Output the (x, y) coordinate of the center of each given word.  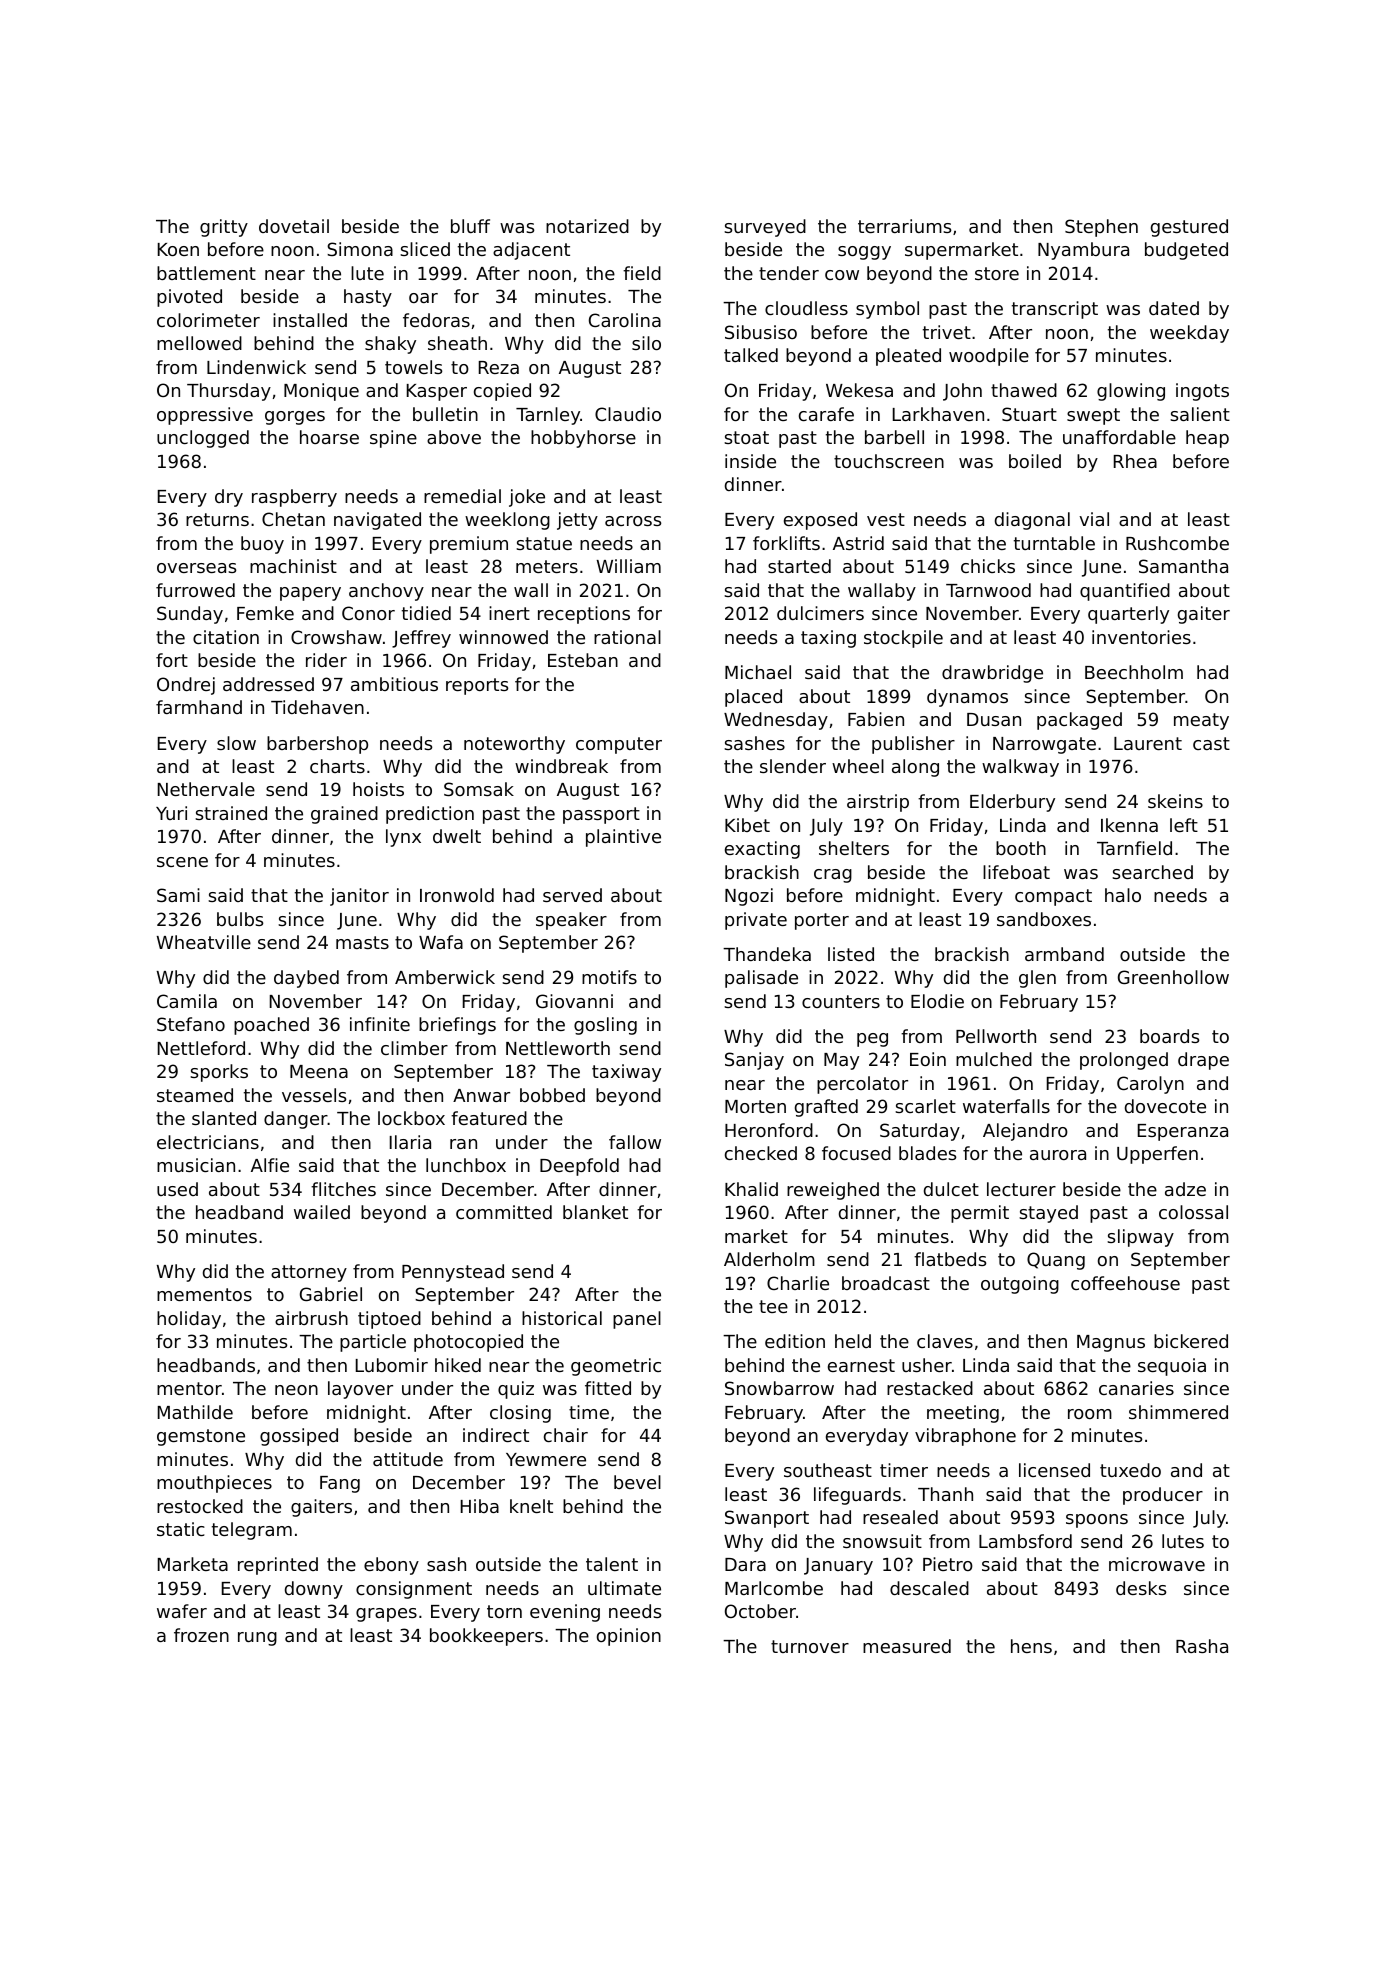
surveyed (765, 228)
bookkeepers (486, 1637)
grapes (386, 1615)
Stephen (1101, 228)
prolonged (1124, 1061)
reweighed (833, 1191)
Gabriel (331, 1294)
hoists (378, 789)
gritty (224, 228)
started (799, 566)
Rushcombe (1177, 543)
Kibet (747, 825)
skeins (1175, 801)
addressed (268, 684)
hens (1031, 1646)
